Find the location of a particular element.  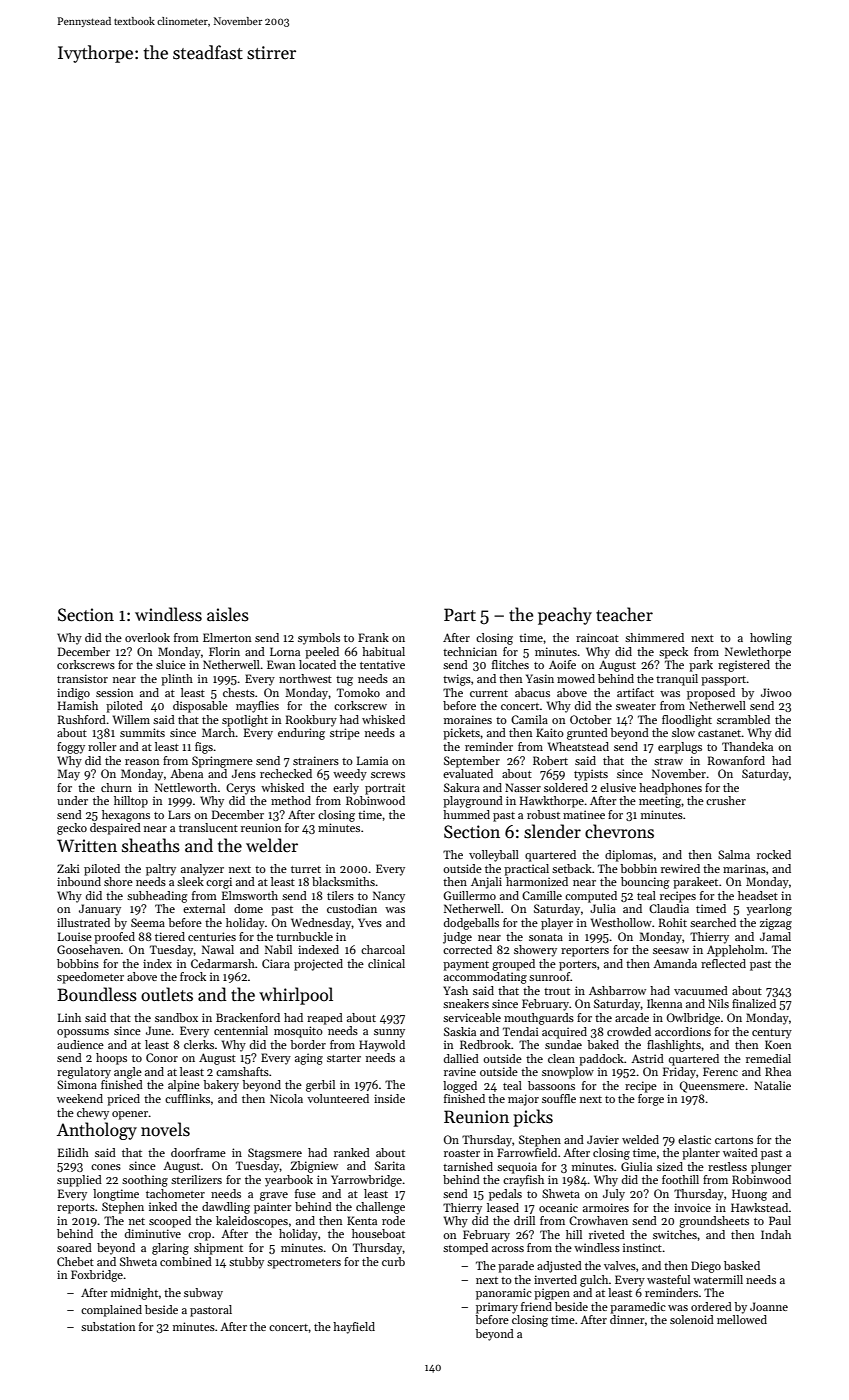

session is located at coordinates (114, 692).
